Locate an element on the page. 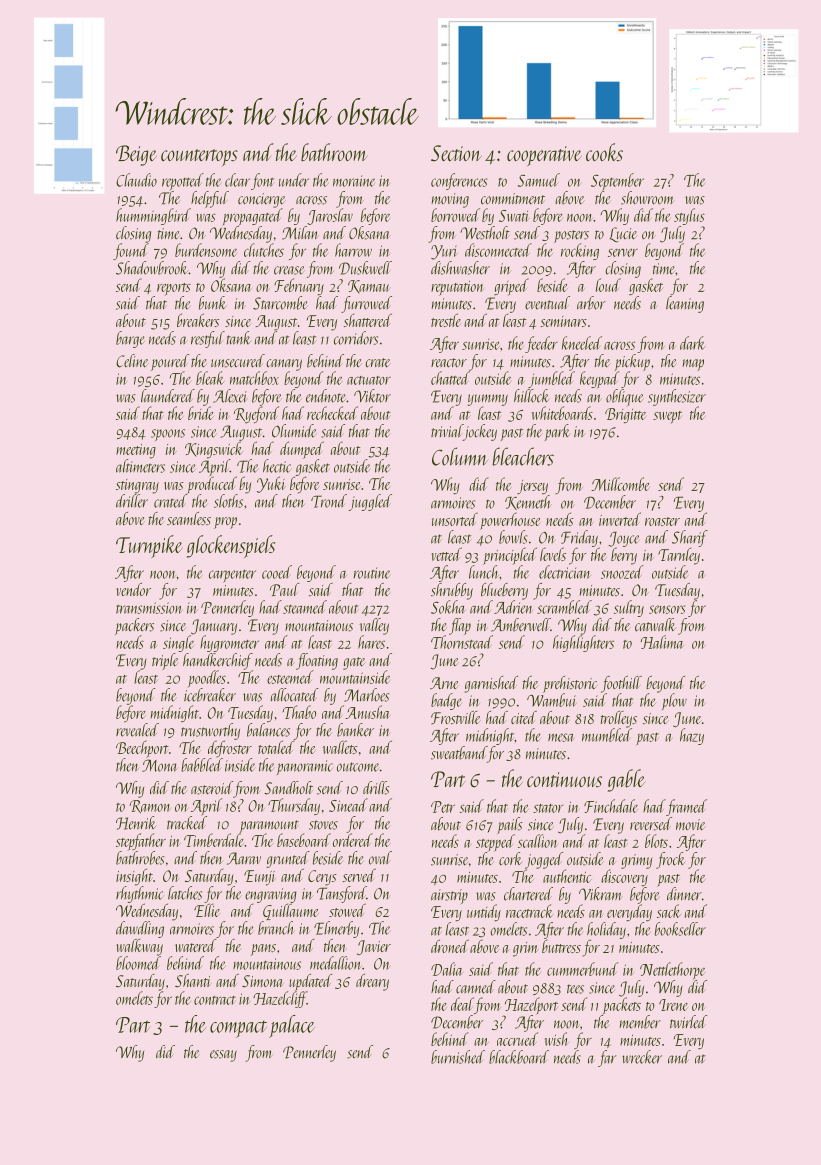 This document has width=821, height=1165. swept is located at coordinates (667, 417).
